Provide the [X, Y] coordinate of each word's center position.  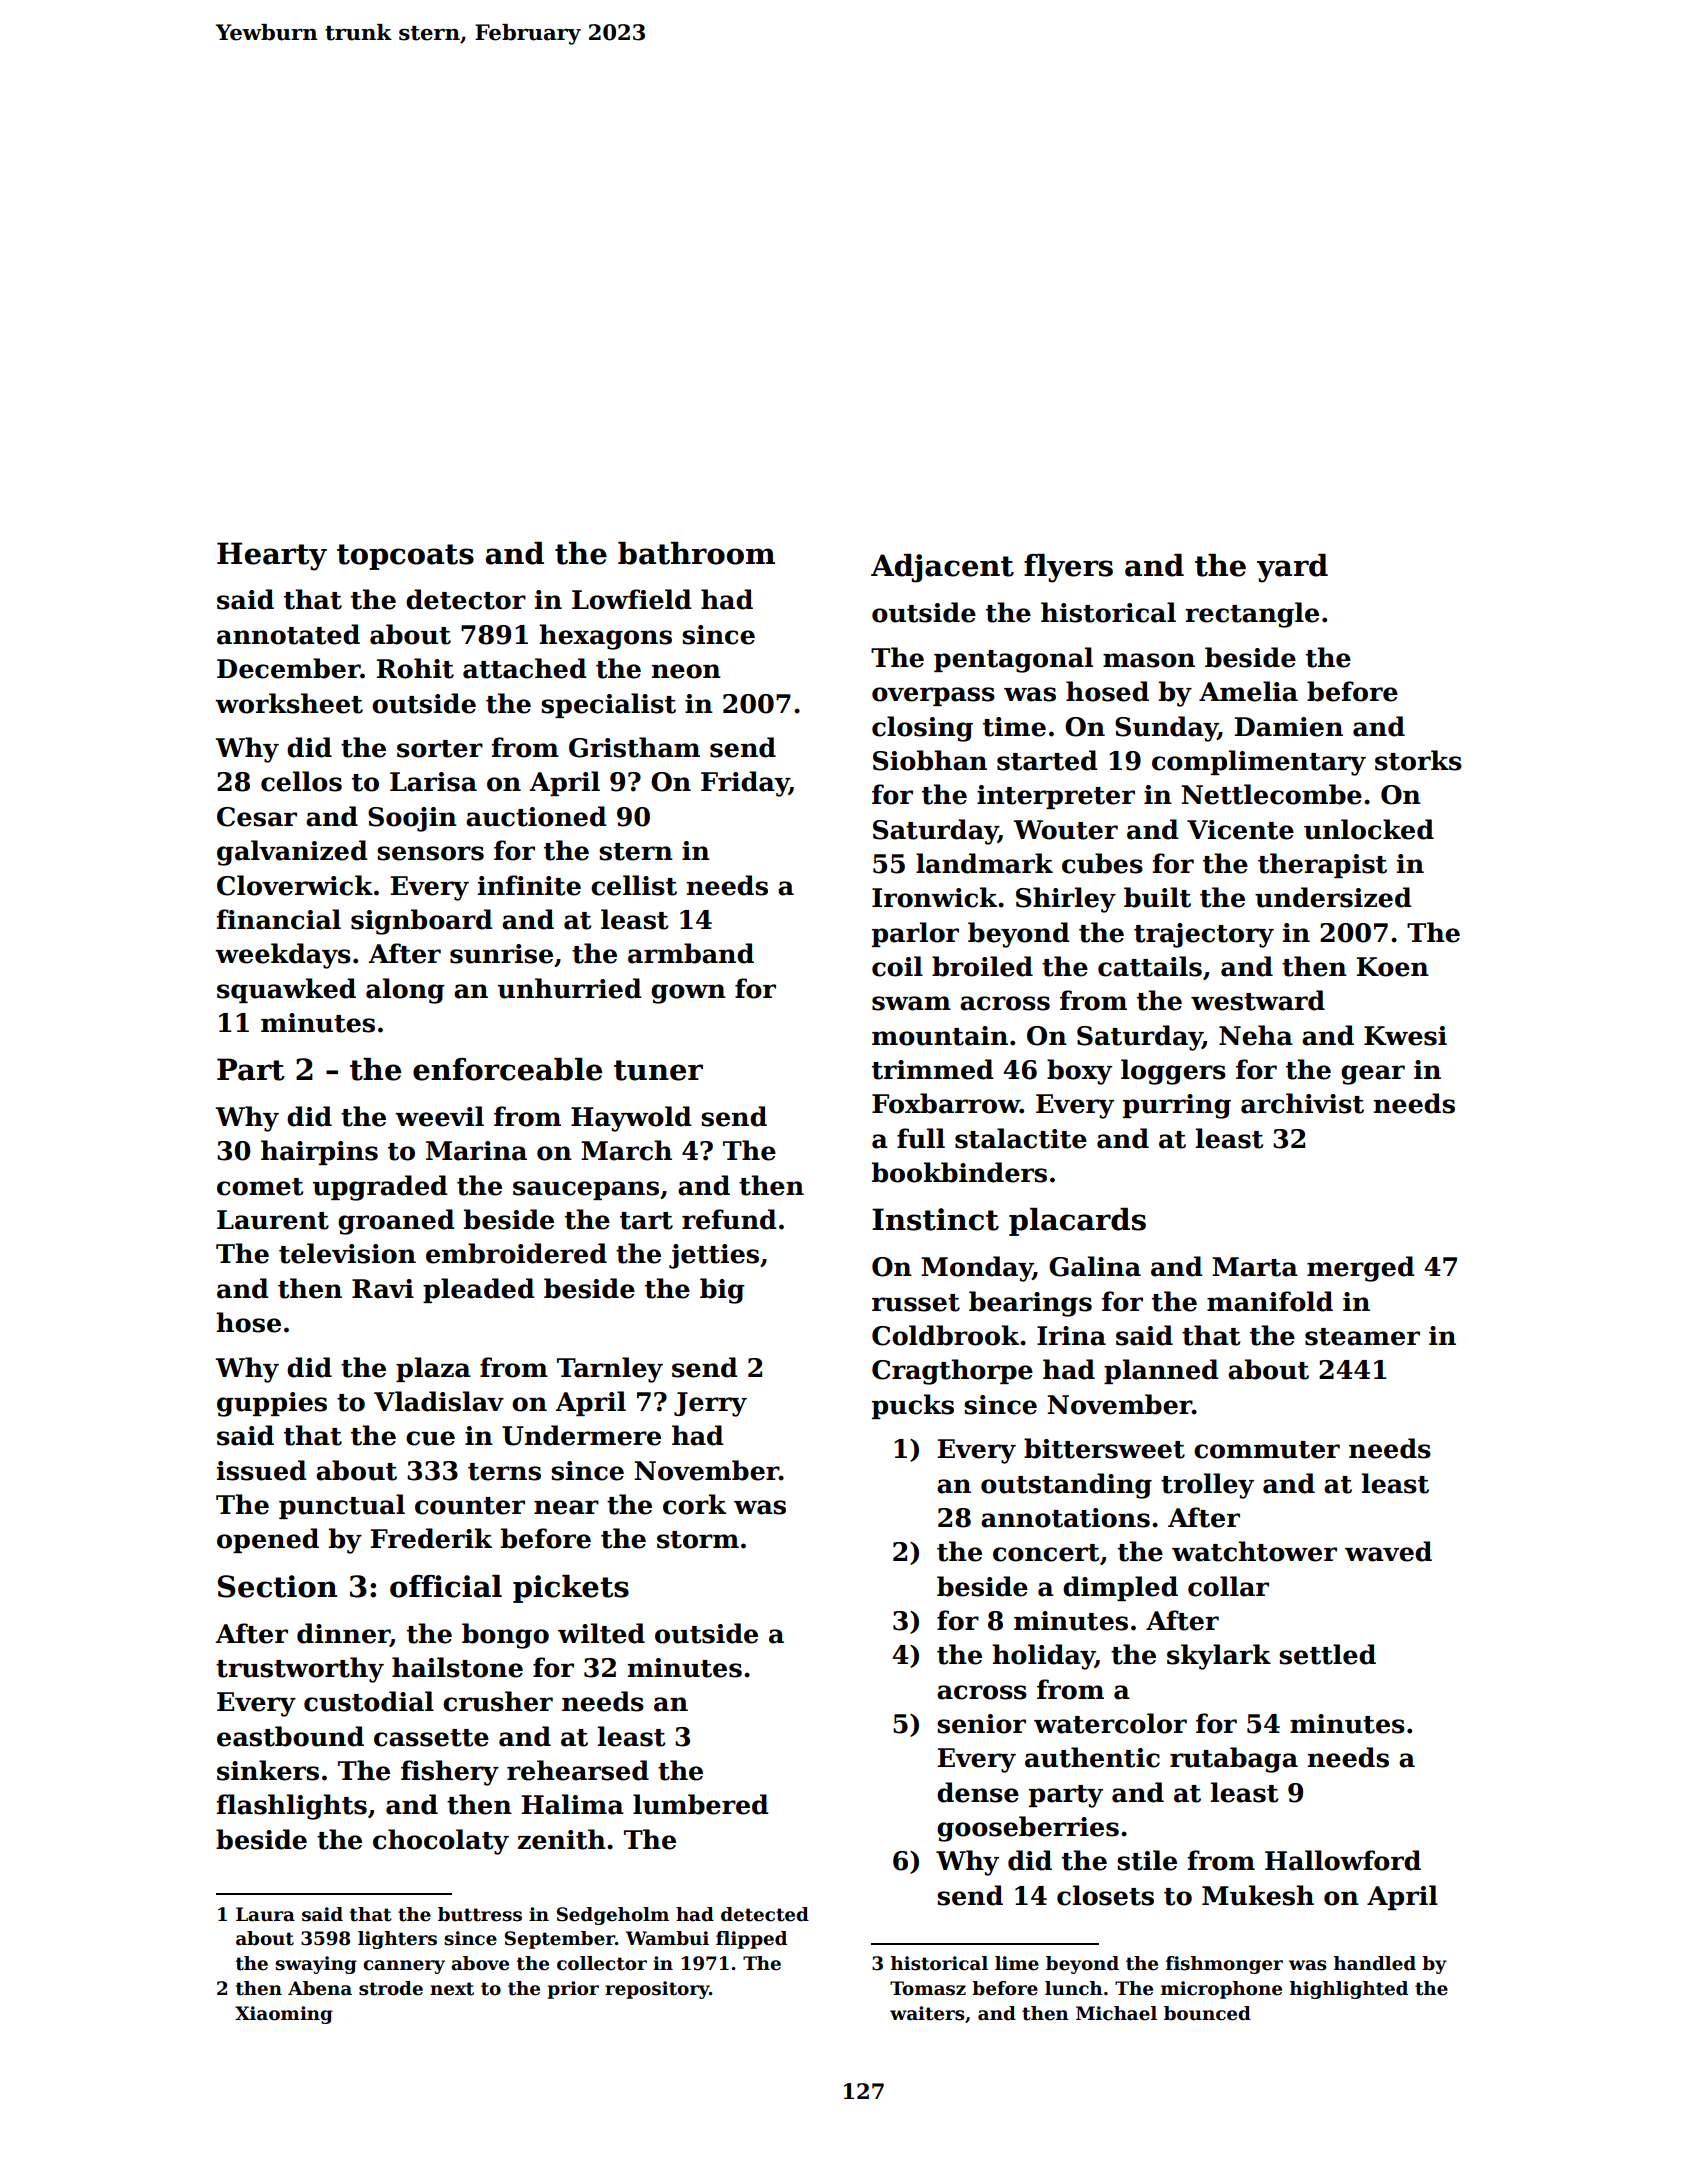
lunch [1074, 1988]
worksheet [289, 703]
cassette [431, 1738]
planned [1161, 1371]
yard [1292, 568]
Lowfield [632, 599]
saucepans [586, 1190]
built [1157, 897]
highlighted [1349, 1990]
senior [981, 1724]
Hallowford [1343, 1860]
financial [278, 919]
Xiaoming [284, 2015]
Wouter [1065, 830]
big [722, 1291]
